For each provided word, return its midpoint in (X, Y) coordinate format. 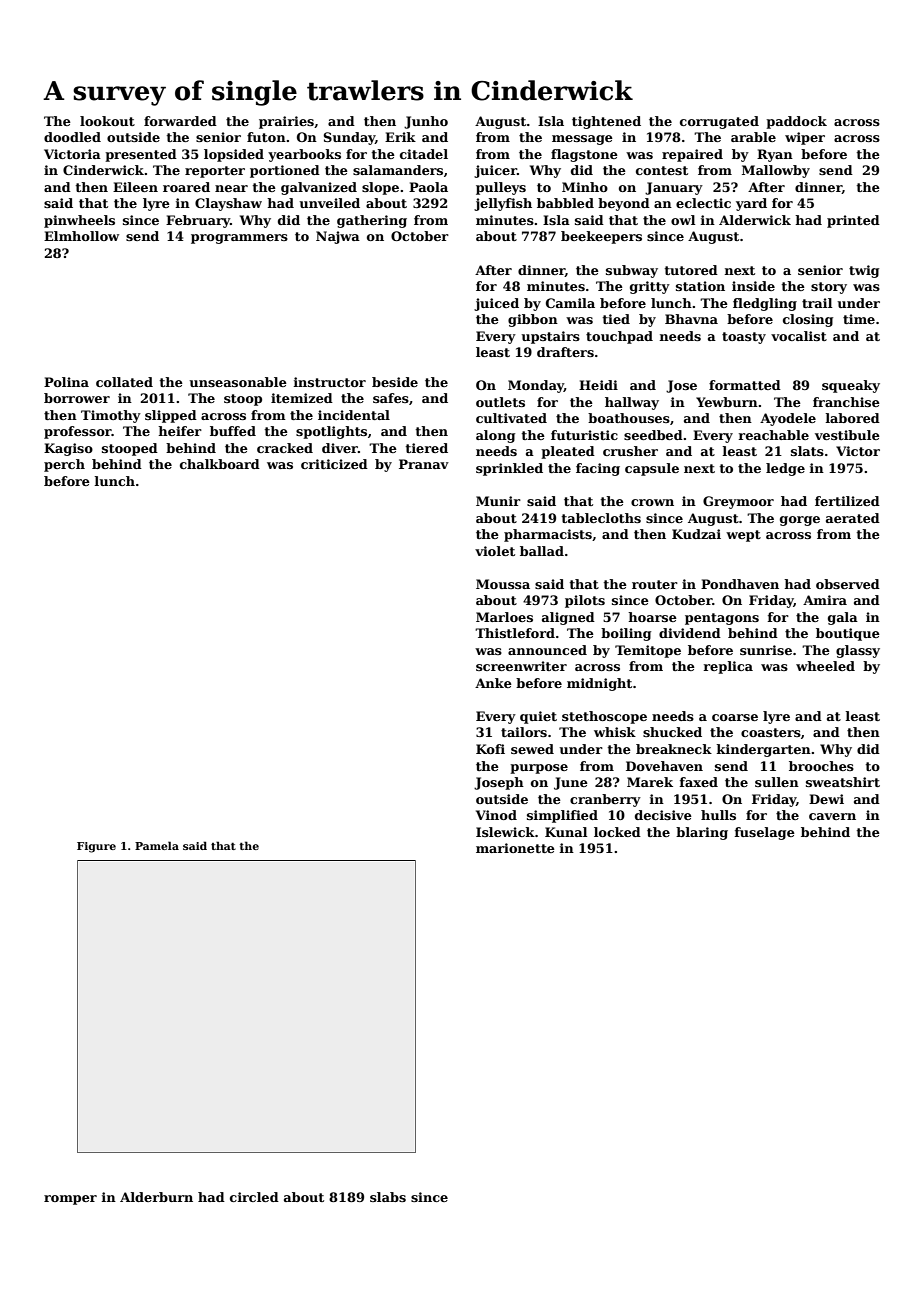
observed (848, 584)
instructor (330, 382)
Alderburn (156, 1197)
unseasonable (238, 382)
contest (662, 170)
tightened (606, 122)
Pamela (157, 845)
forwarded (180, 121)
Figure (96, 847)
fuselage (765, 833)
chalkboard (220, 464)
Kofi (490, 749)
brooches (821, 766)
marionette (515, 848)
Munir (498, 501)
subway (632, 271)
